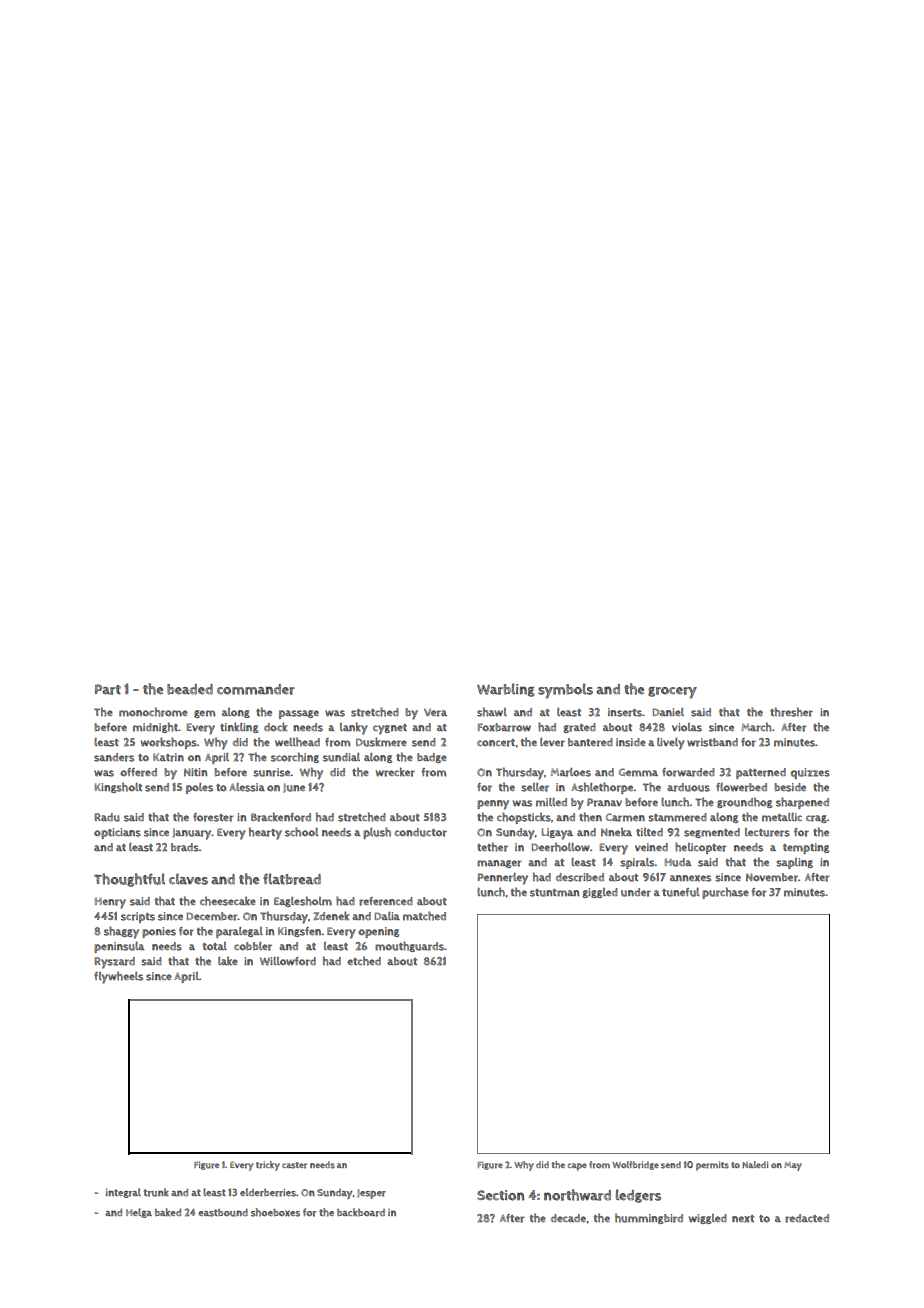 The height and width of the screenshot is (1308, 924). What do you see at coordinates (635, 1165) in the screenshot?
I see `Wolfbridge` at bounding box center [635, 1165].
